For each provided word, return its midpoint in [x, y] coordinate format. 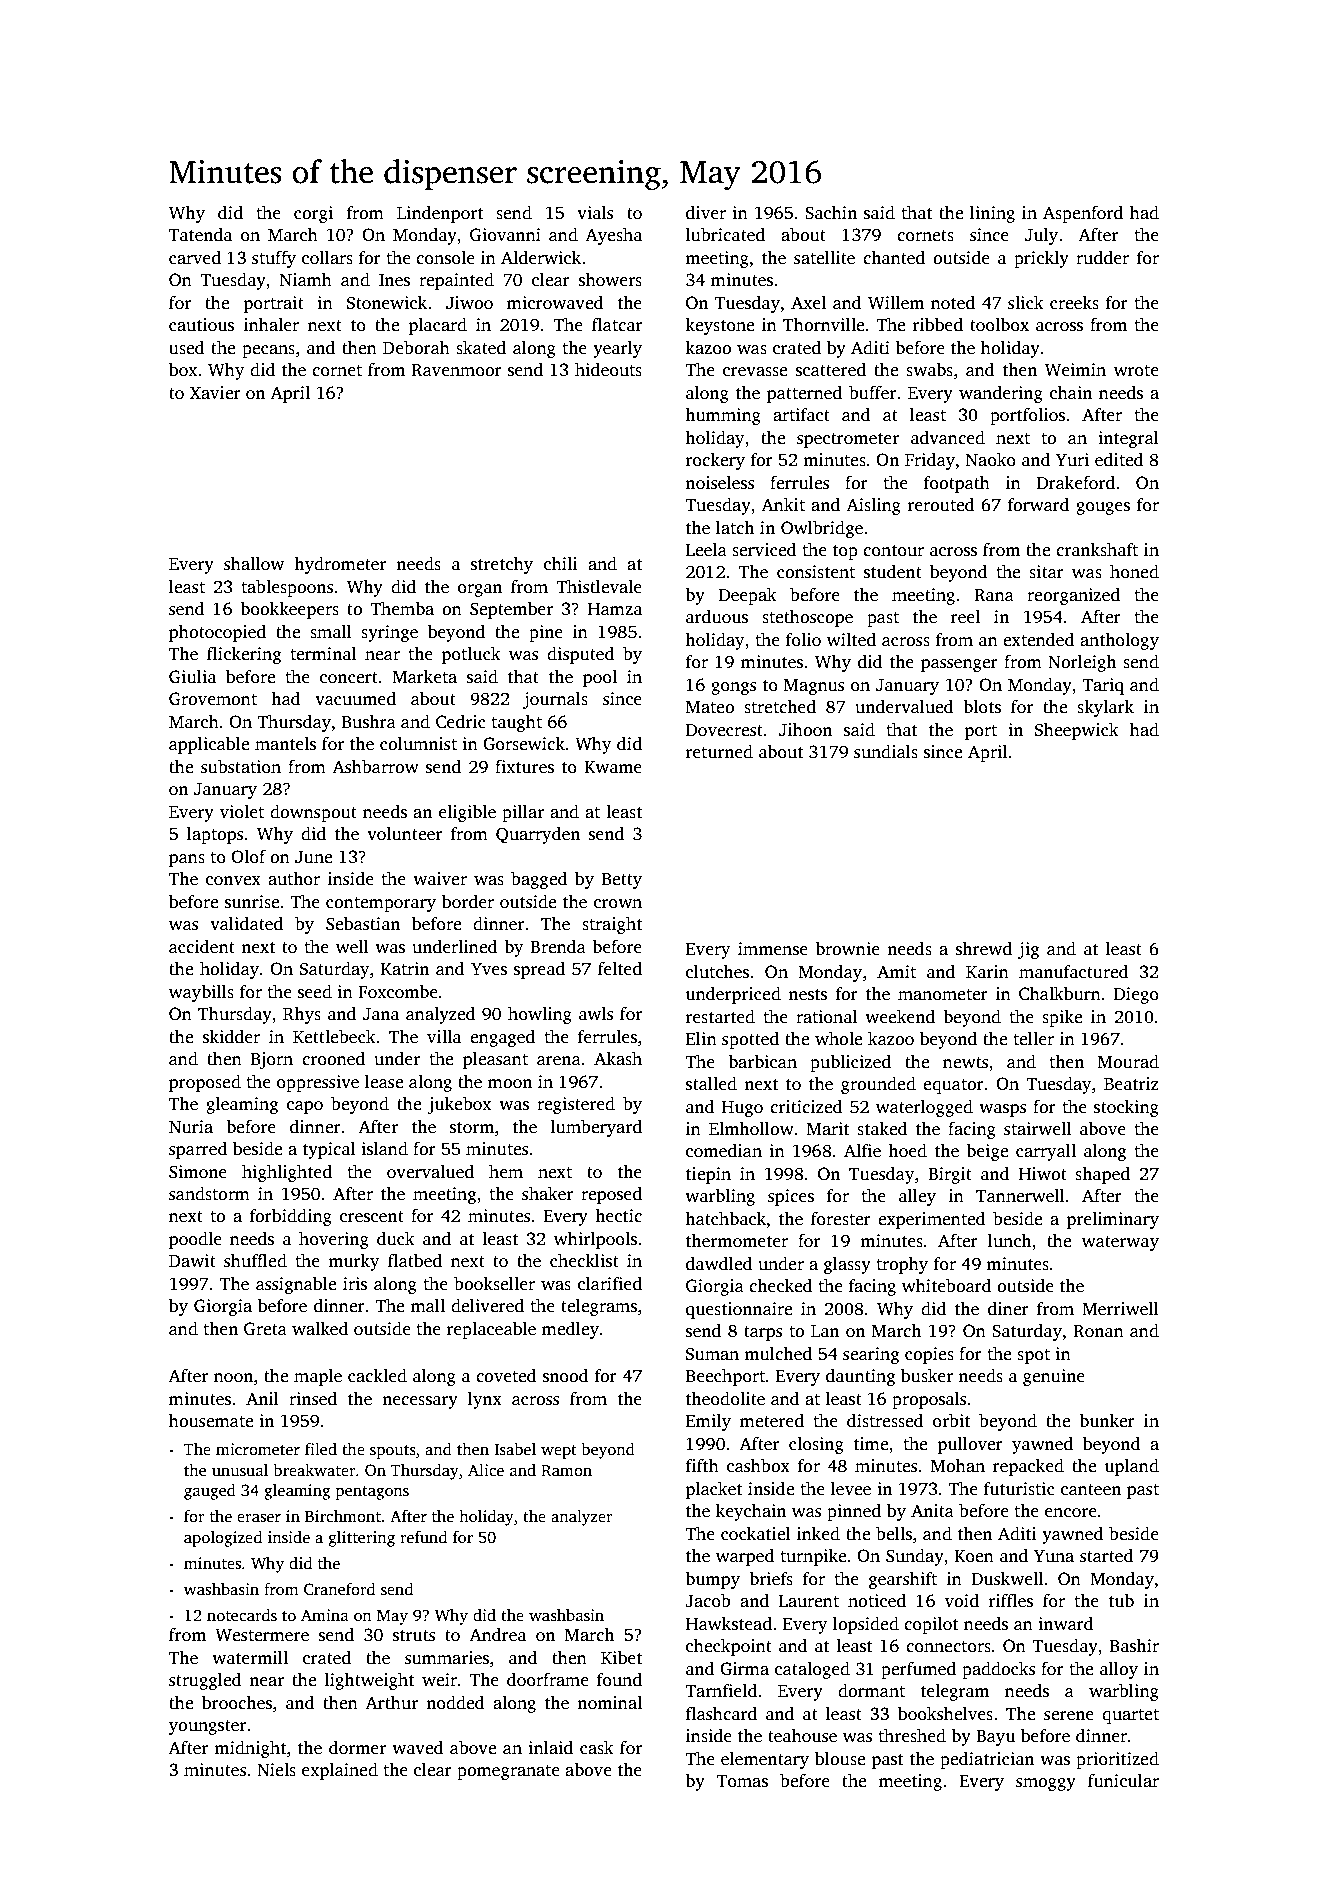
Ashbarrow [375, 767]
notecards [242, 1615]
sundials [886, 752]
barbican [762, 1062]
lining [992, 214]
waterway [1120, 1243]
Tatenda [200, 235]
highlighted [287, 1173]
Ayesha [613, 236]
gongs [733, 688]
